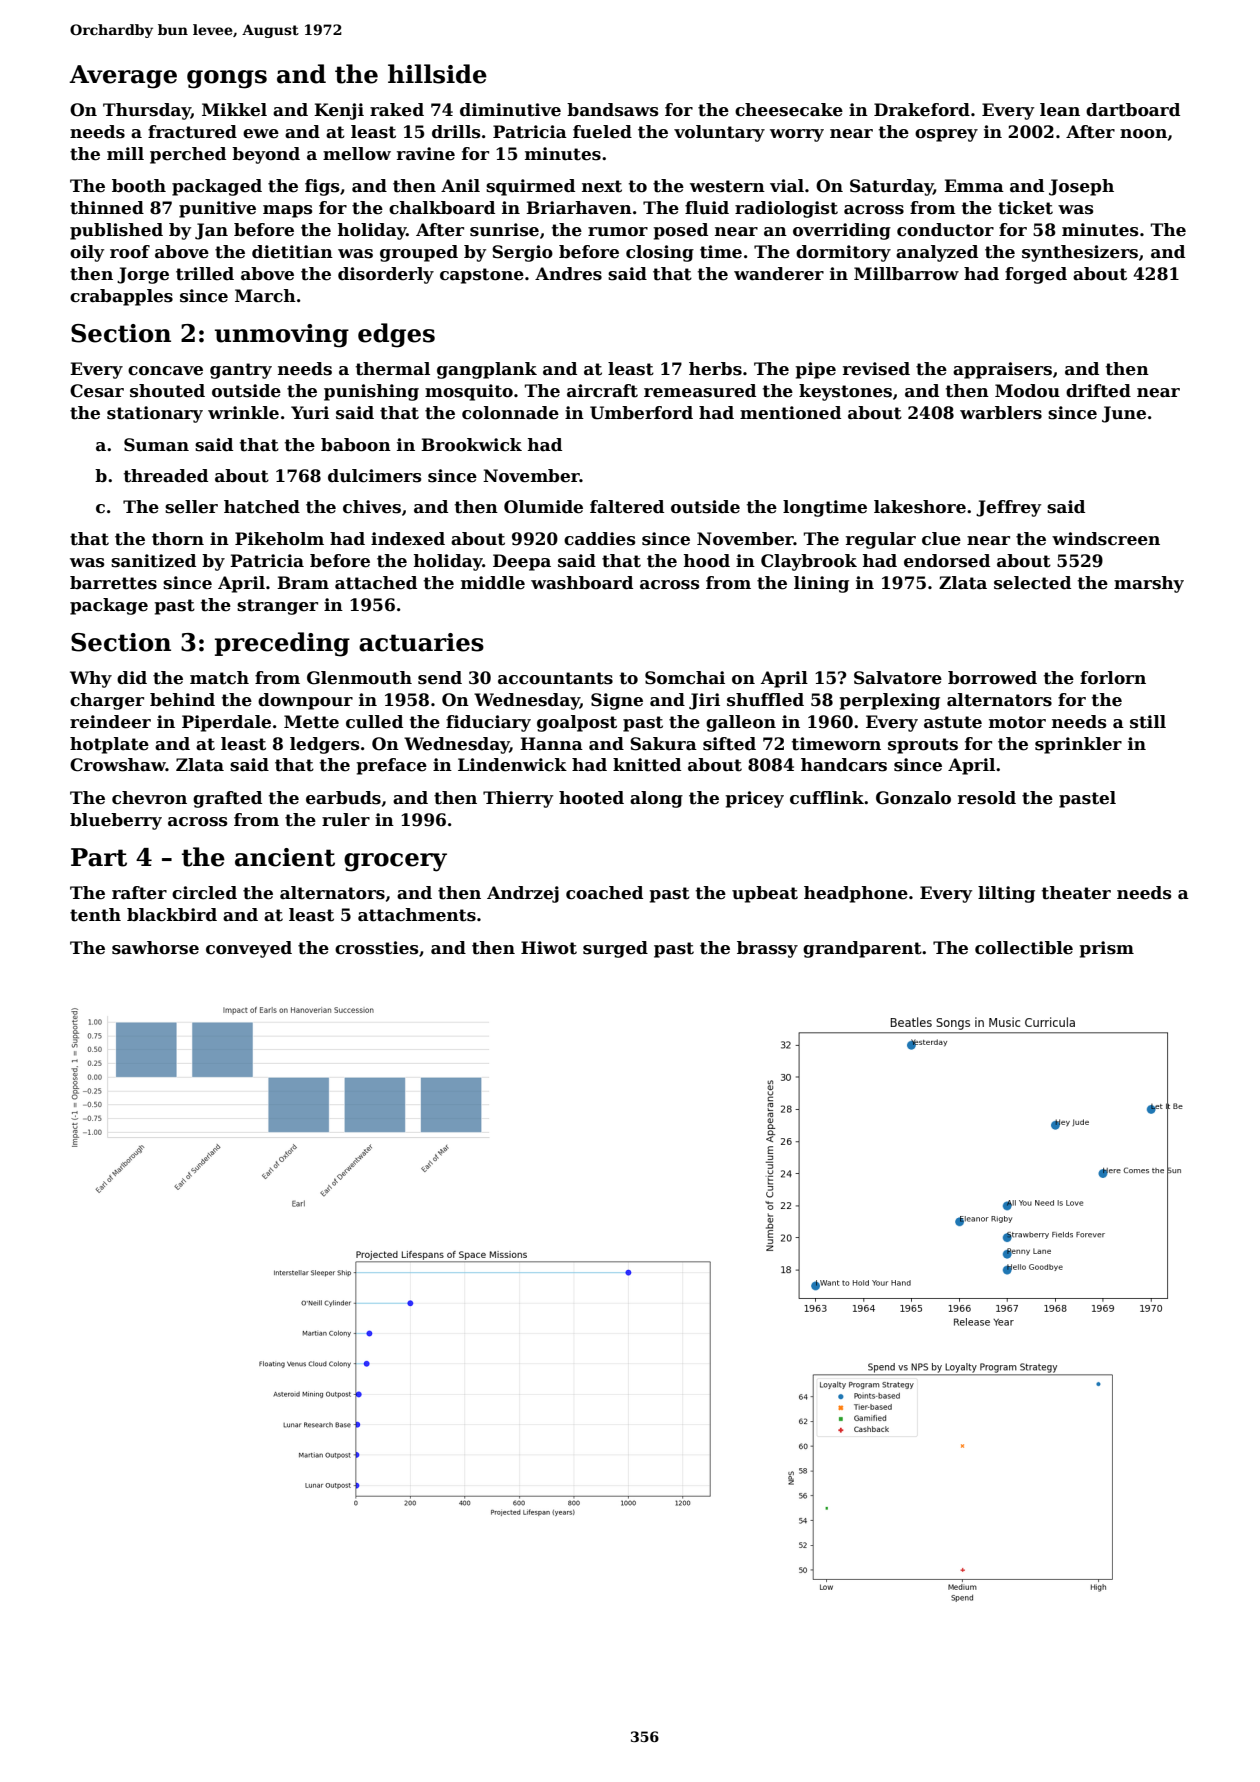 This screenshot has height=1782, width=1260. Describe the element at coordinates (600, 539) in the screenshot. I see `caddies` at that location.
